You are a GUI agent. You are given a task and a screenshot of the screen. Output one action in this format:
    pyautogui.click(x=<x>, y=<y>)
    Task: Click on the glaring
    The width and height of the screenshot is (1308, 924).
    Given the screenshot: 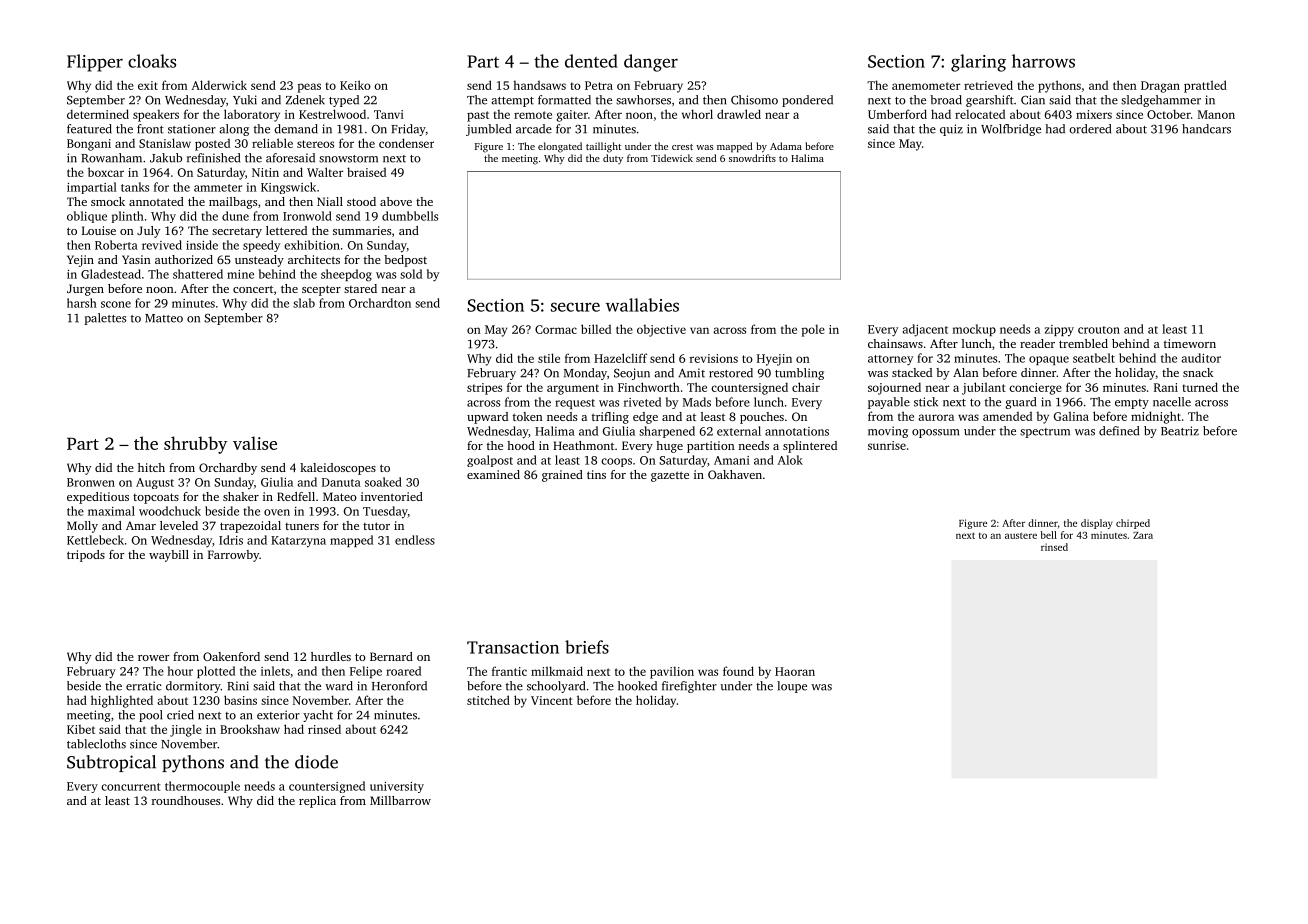 What is the action you would take?
    pyautogui.click(x=978, y=63)
